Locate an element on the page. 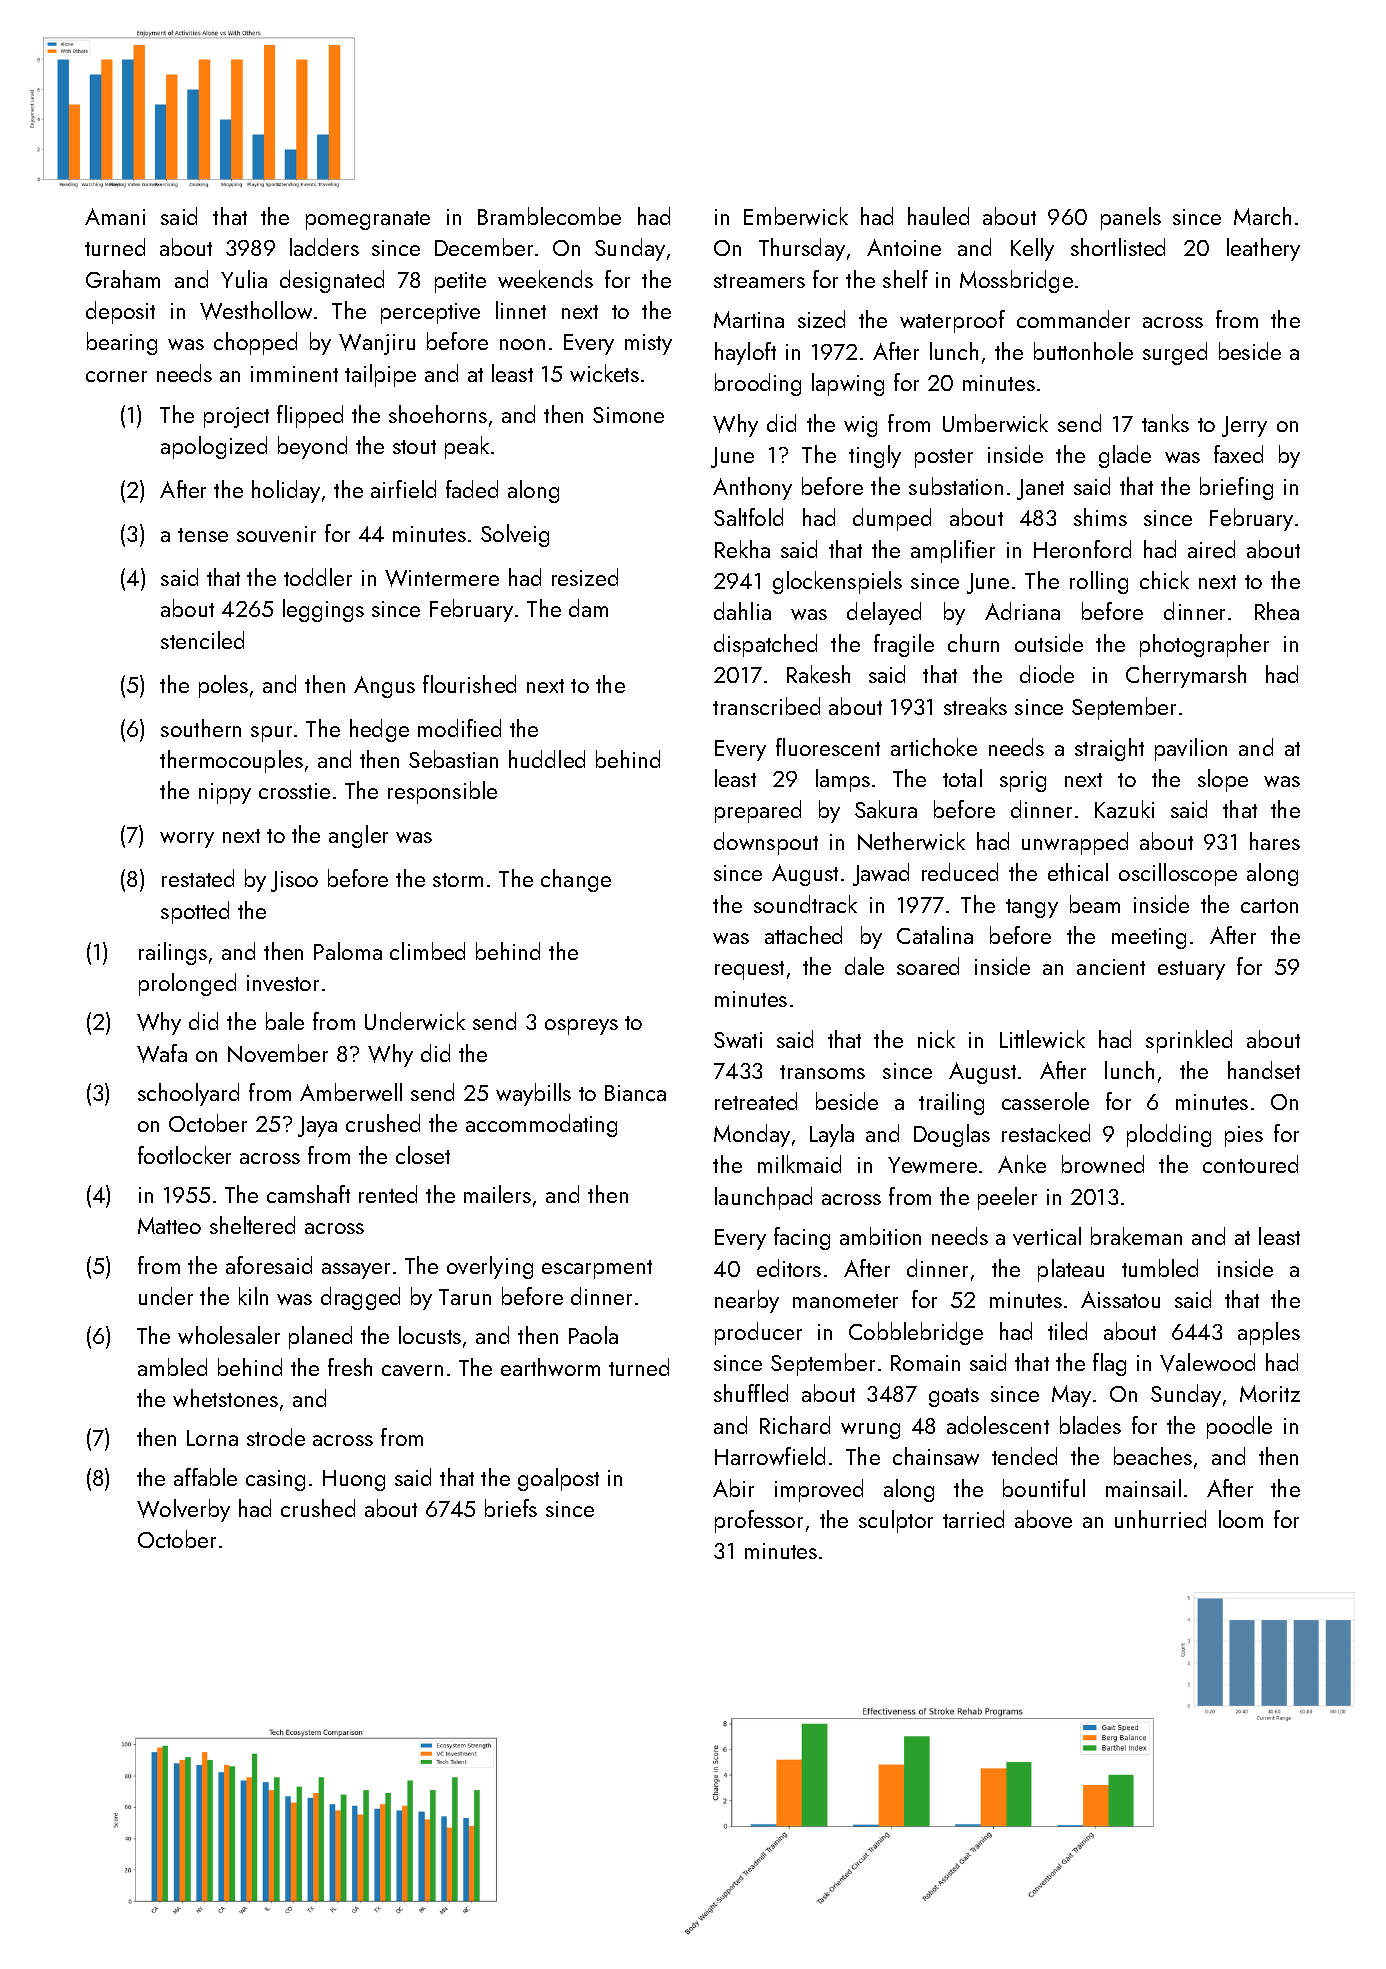 This image has width=1386, height=1969. Jawad is located at coordinates (881, 874).
